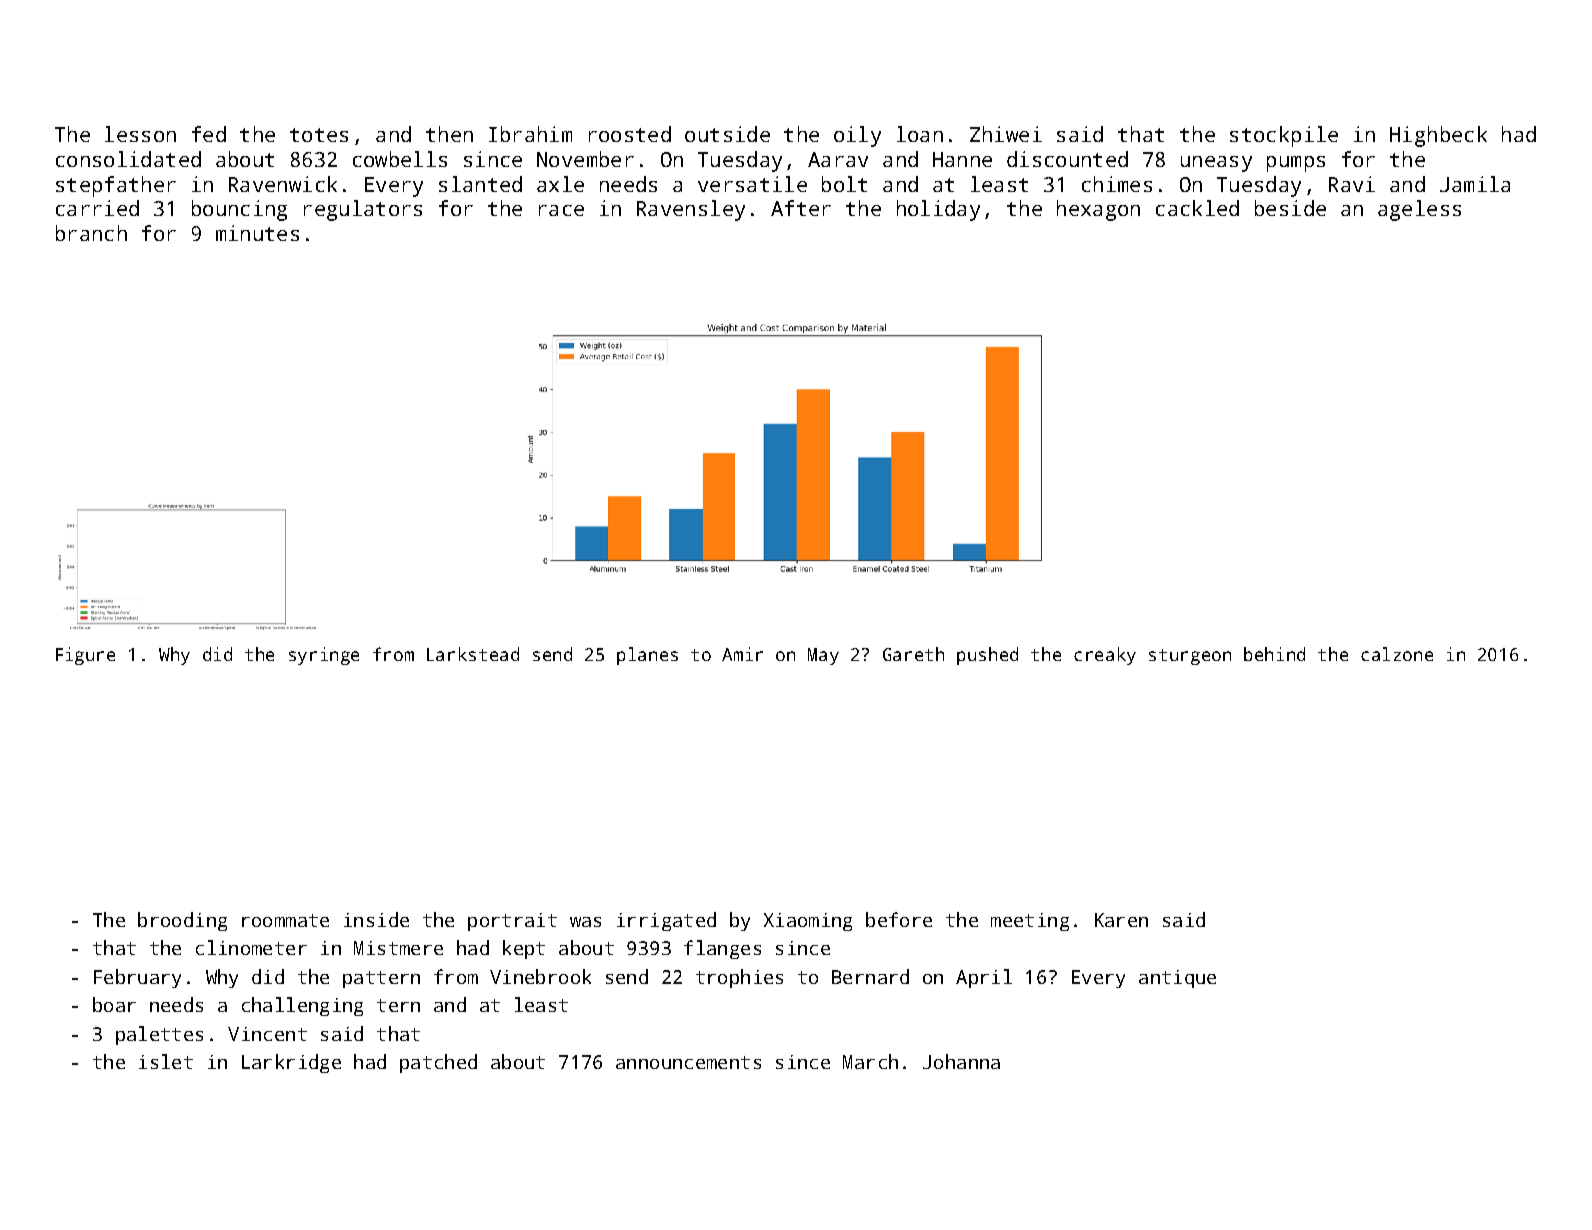 The height and width of the document is (1230, 1592). I want to click on Karen, so click(1121, 920).
